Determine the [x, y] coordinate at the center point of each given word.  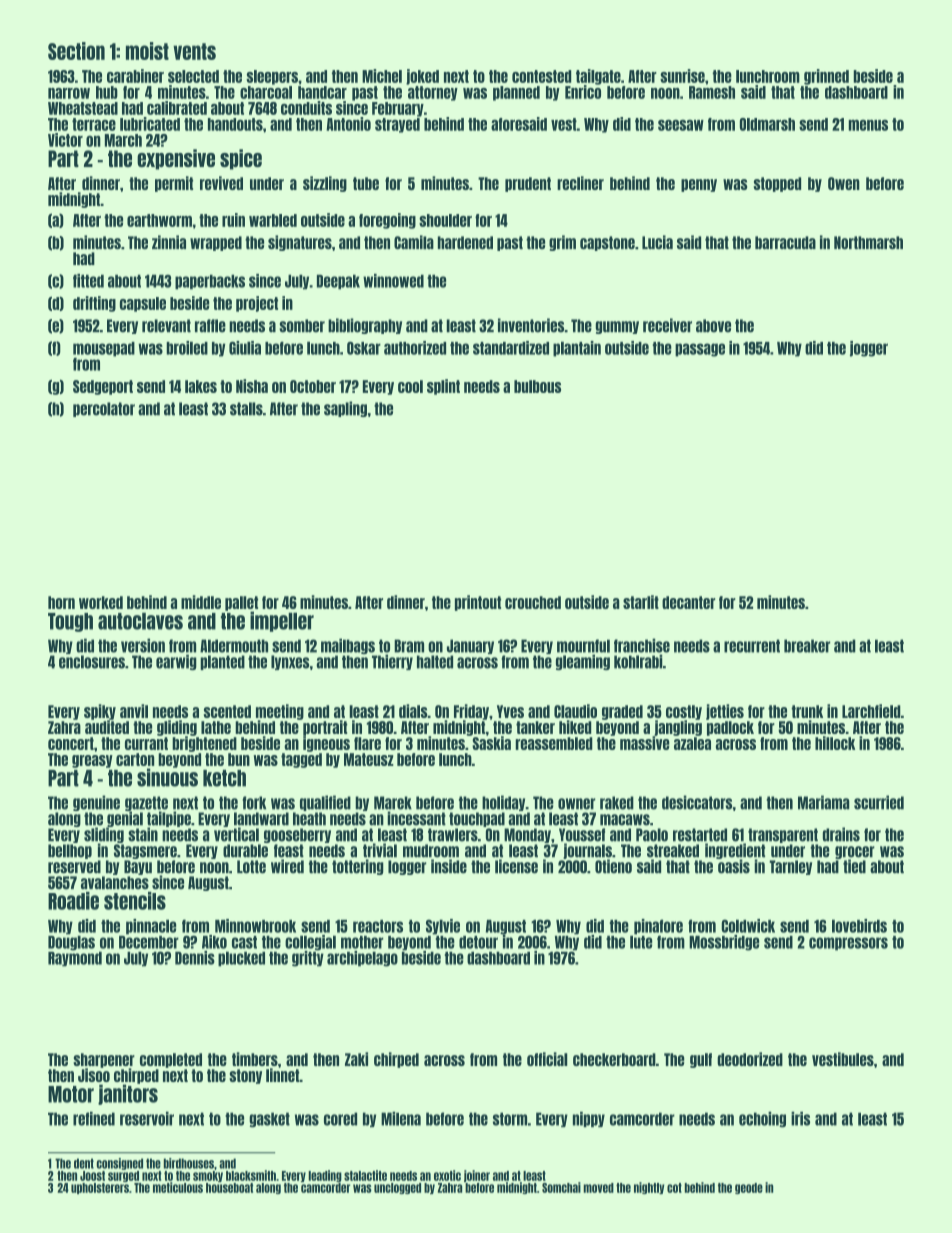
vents [194, 51]
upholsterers [100, 1188]
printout [478, 603]
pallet [241, 603]
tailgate [598, 77]
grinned [826, 77]
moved [598, 1188]
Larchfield [871, 711]
